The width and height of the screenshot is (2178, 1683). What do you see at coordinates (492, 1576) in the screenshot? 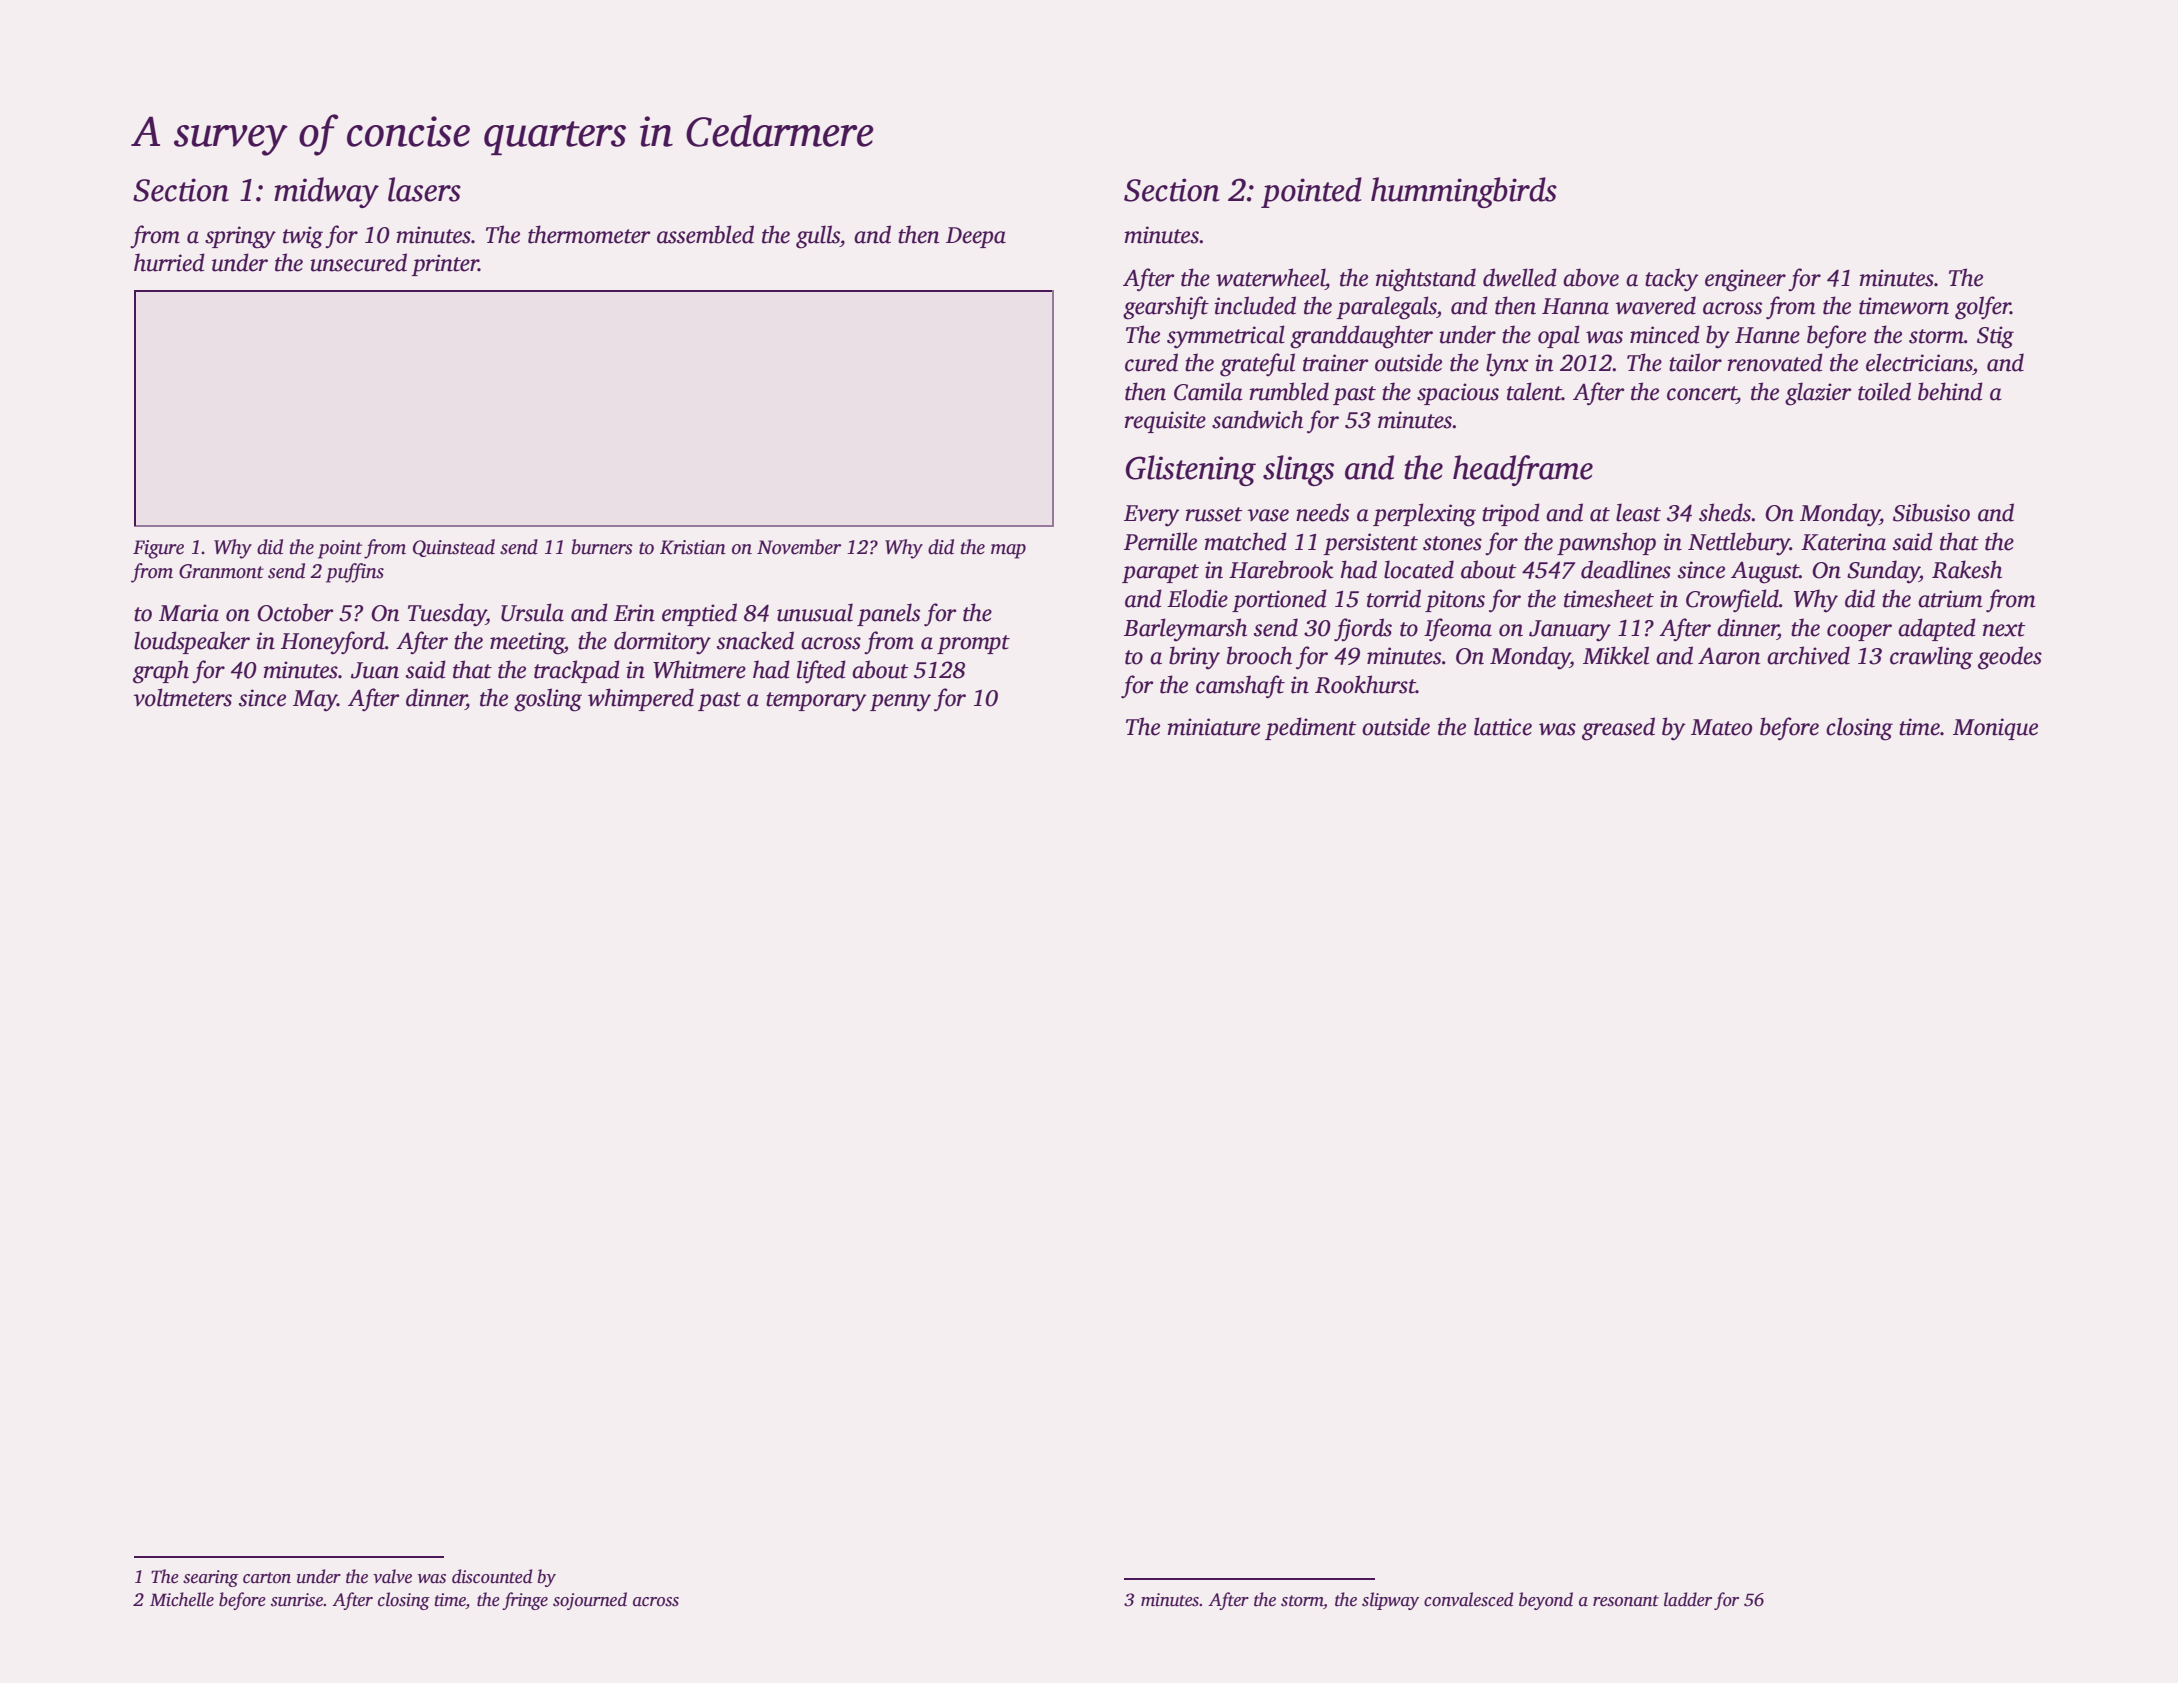
I see `discounted` at bounding box center [492, 1576].
